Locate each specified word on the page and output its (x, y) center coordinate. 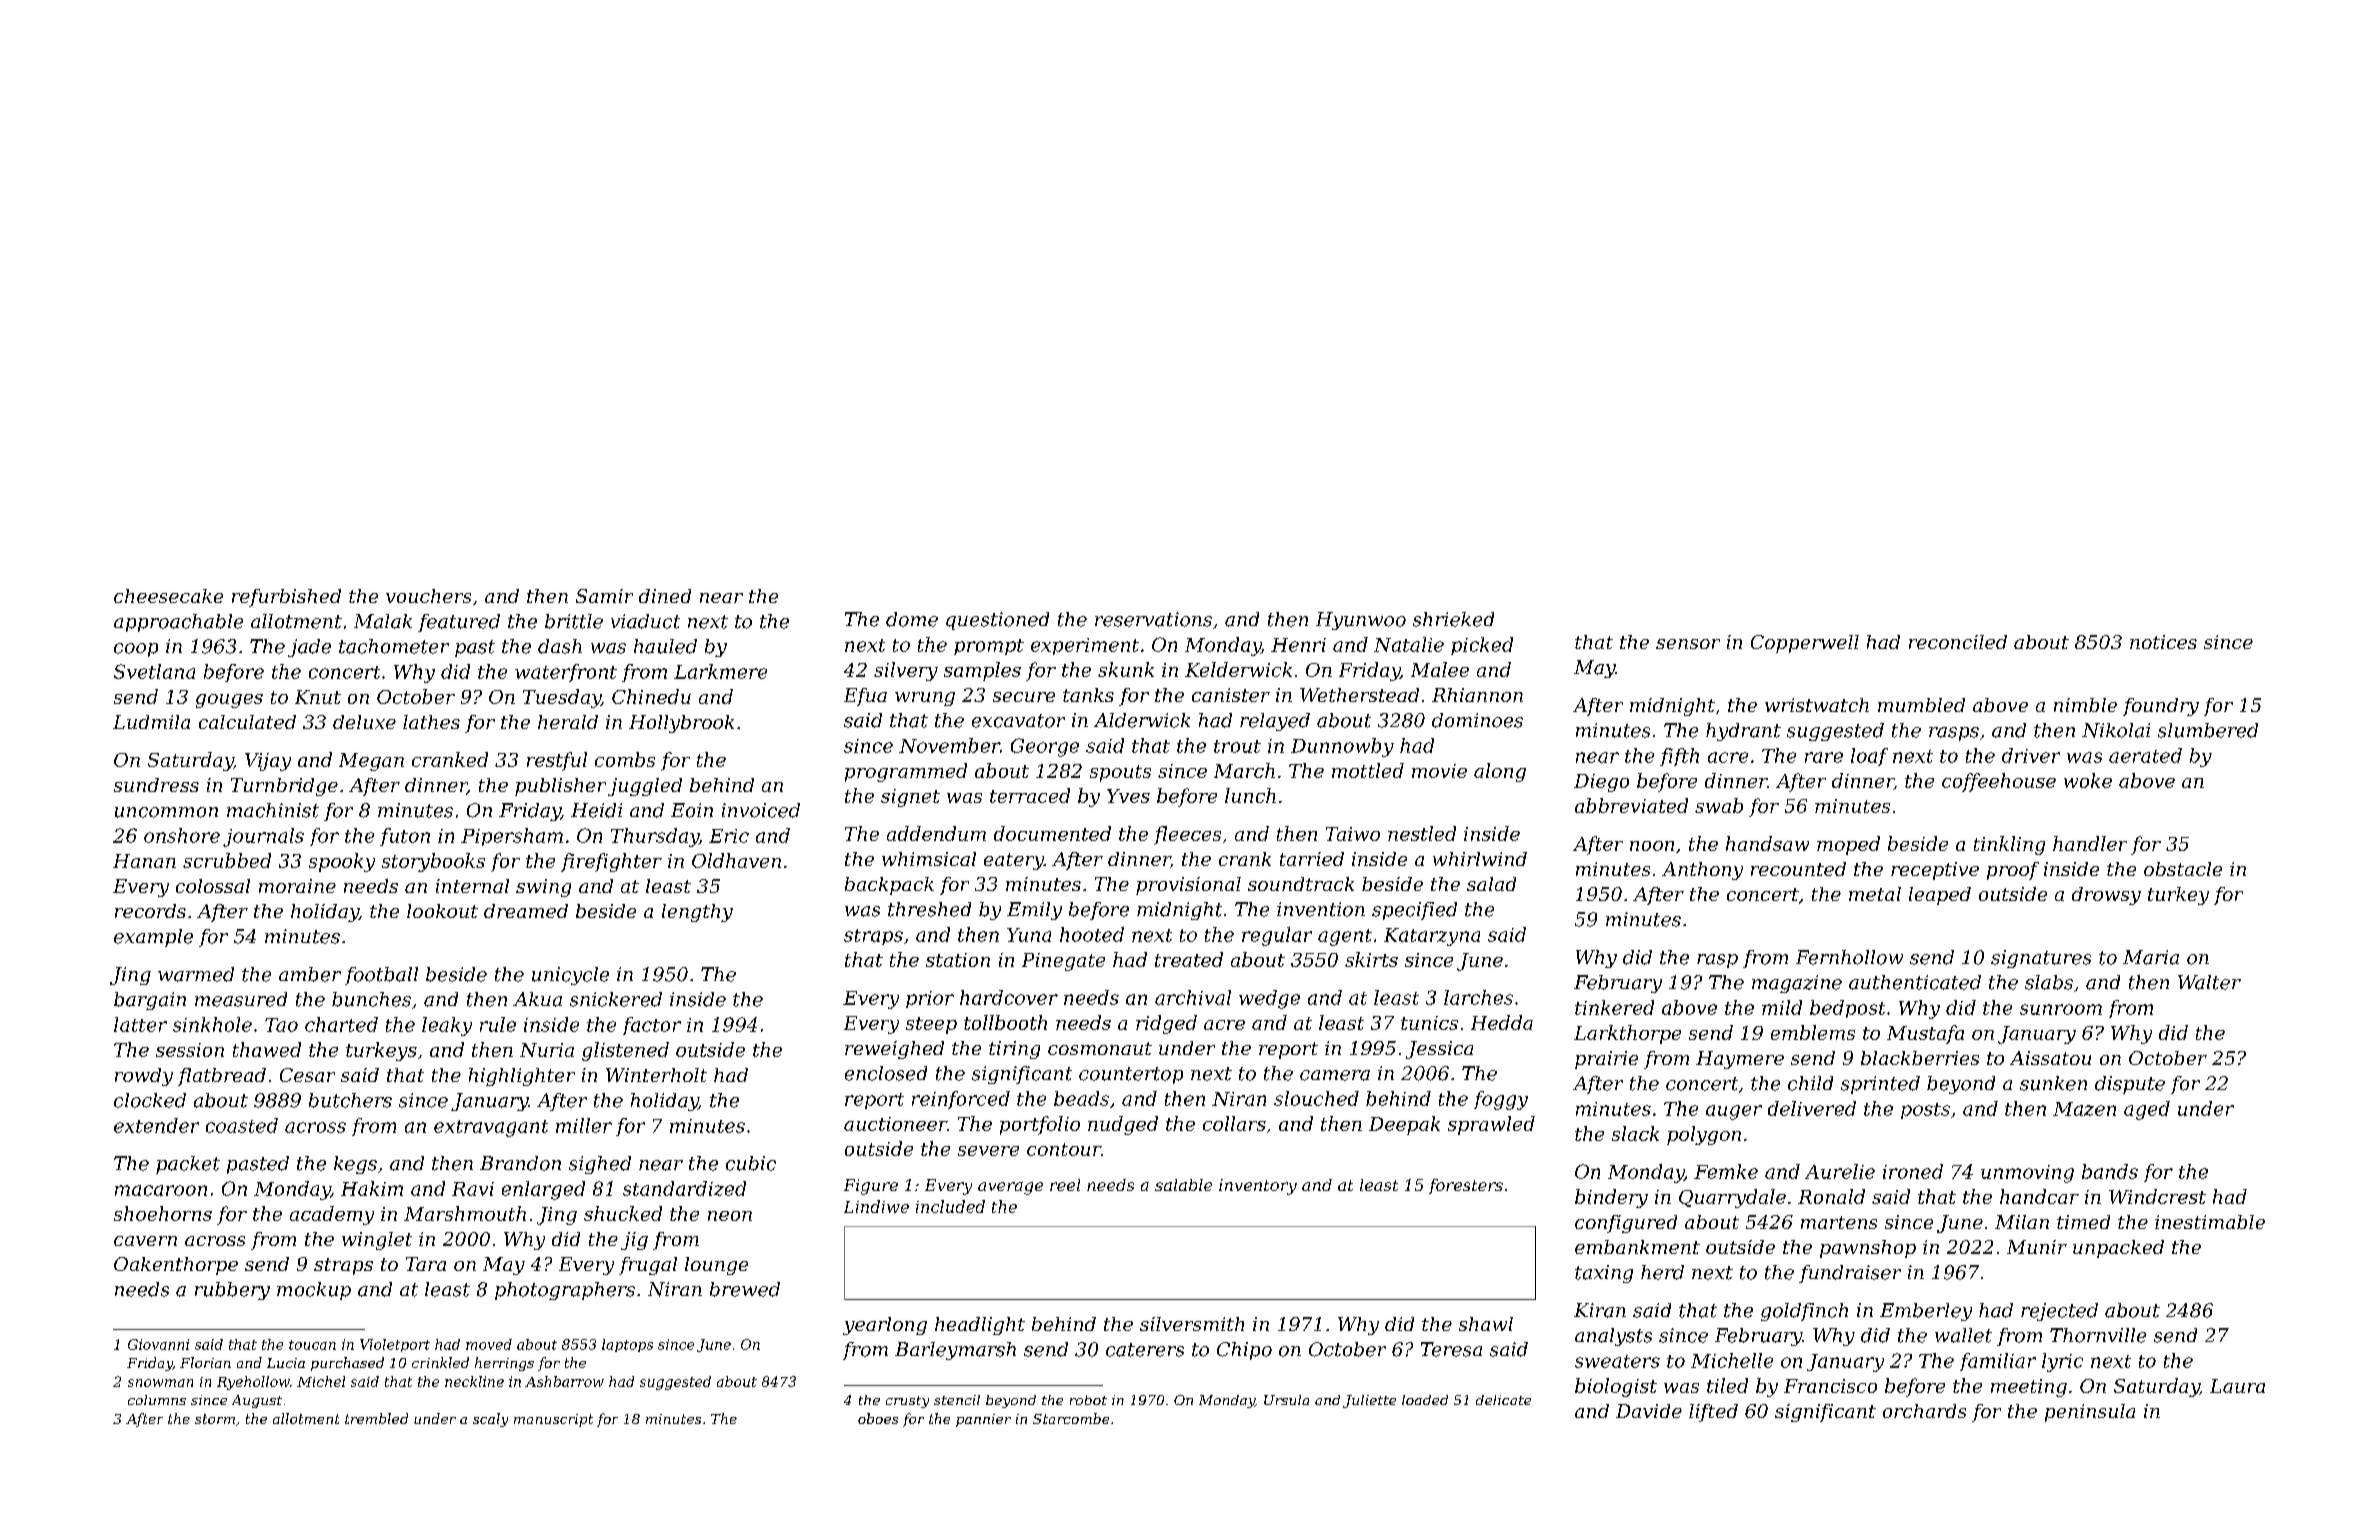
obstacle (2183, 869)
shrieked (1453, 619)
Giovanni (158, 1344)
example (153, 938)
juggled (645, 787)
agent (1345, 937)
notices (2163, 642)
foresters (1466, 1186)
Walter (2209, 982)
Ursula (1286, 1400)
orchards (1924, 1411)
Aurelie (1840, 1171)
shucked (623, 1213)
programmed (906, 772)
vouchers (428, 596)
